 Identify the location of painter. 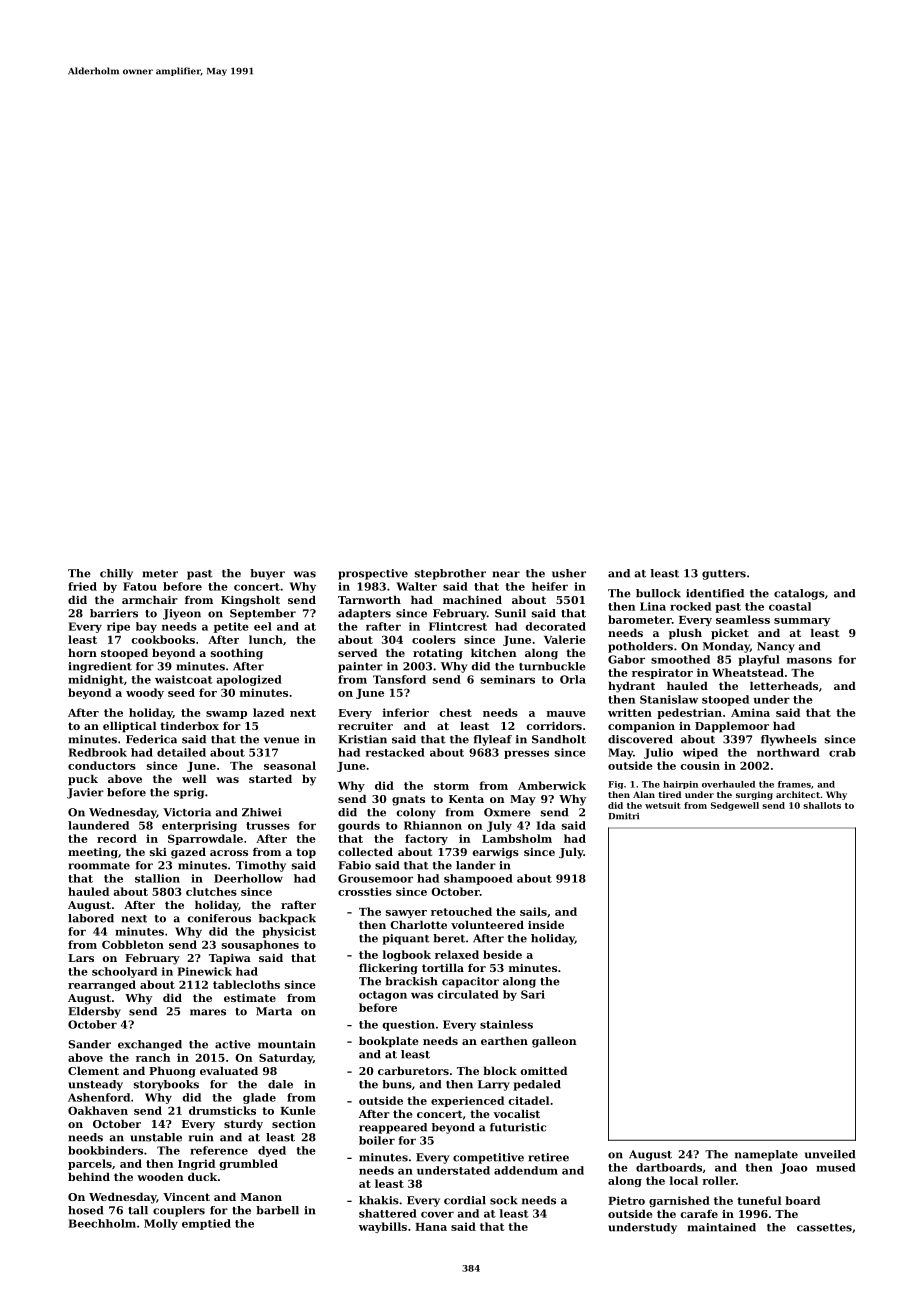
(360, 667).
